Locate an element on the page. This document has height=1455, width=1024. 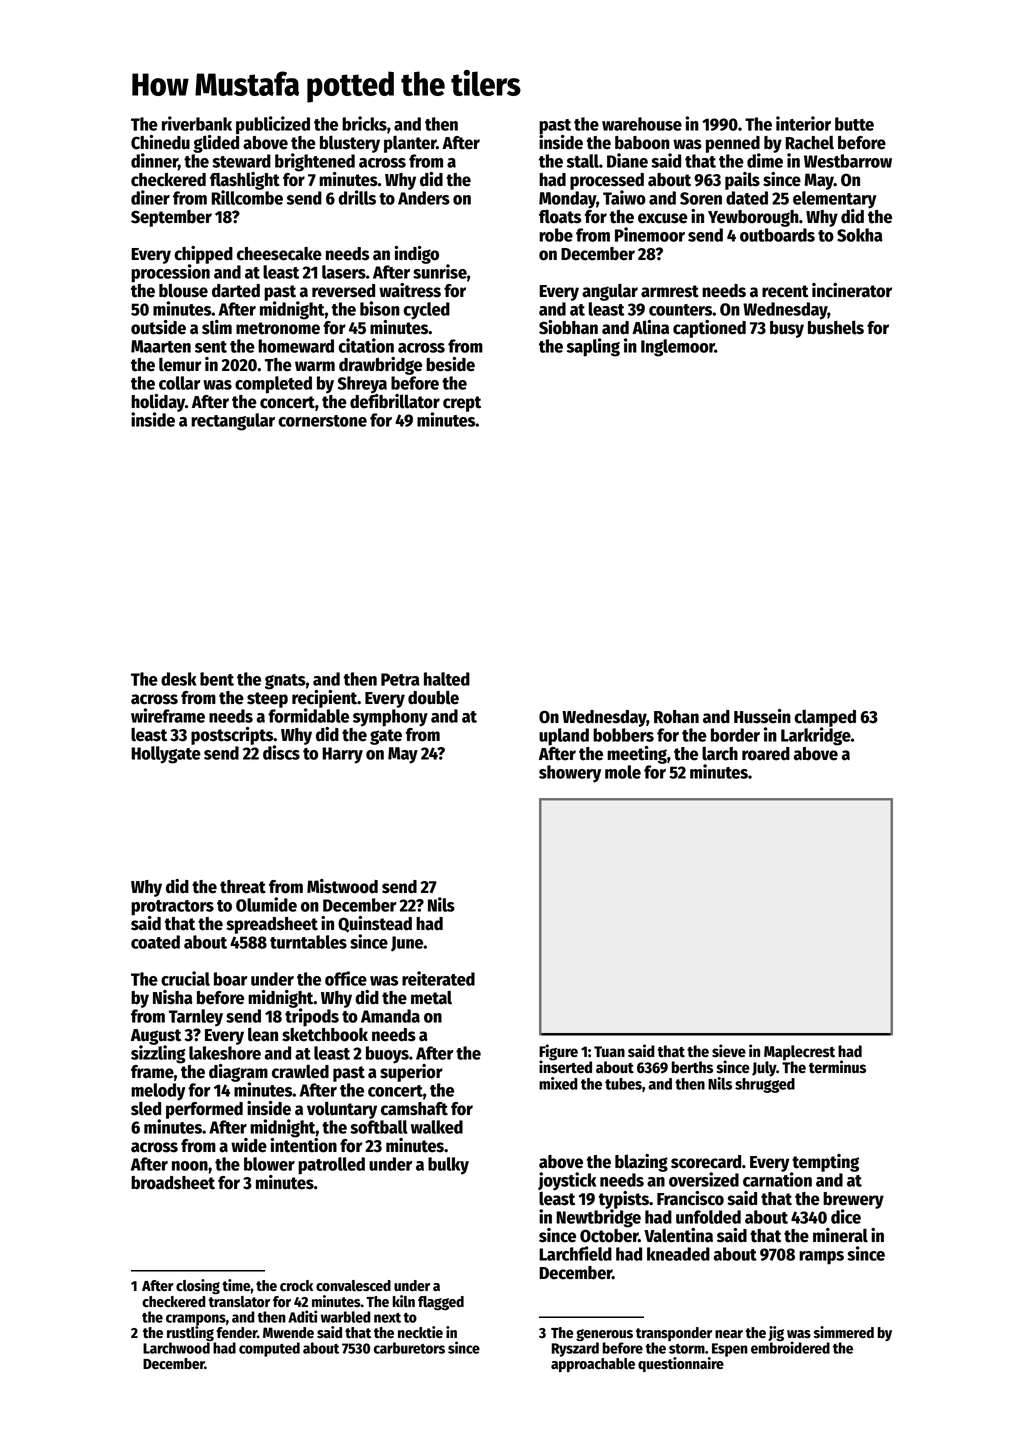
baboon is located at coordinates (642, 143).
